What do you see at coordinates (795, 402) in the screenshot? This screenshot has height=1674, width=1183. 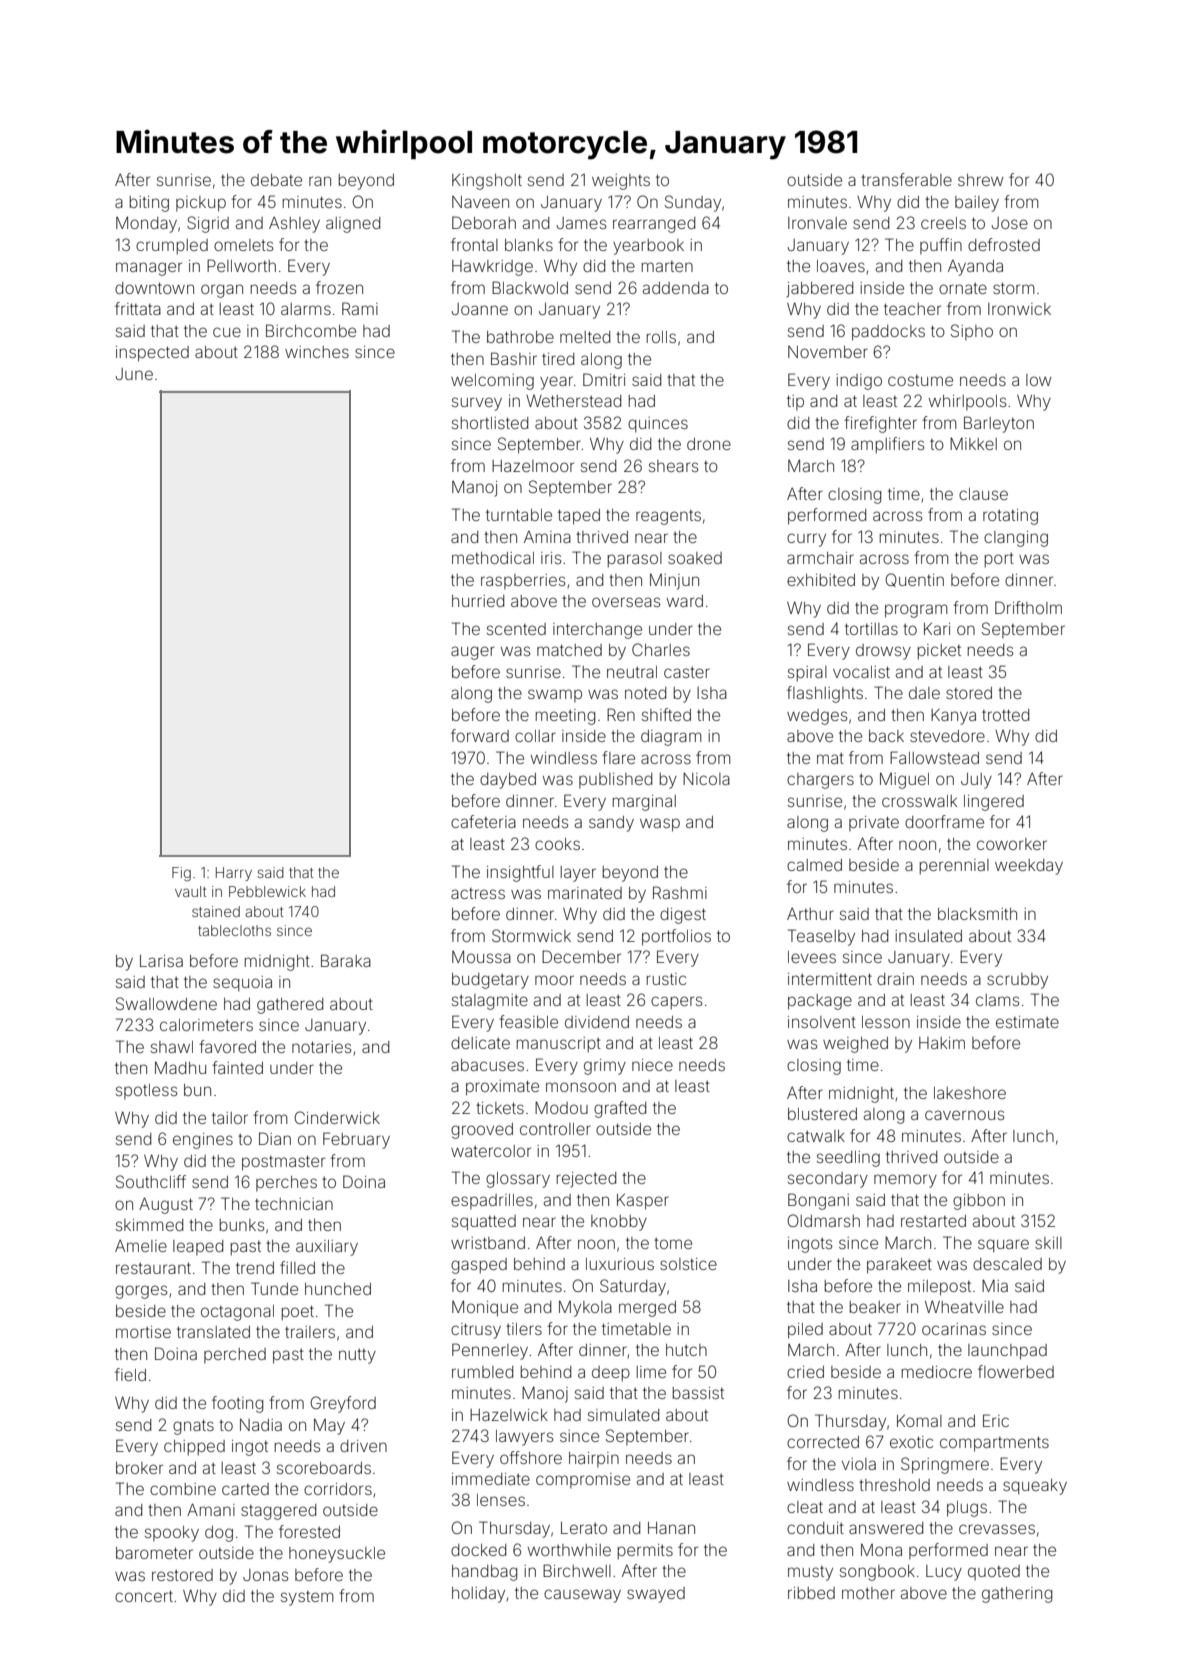 I see `tip` at bounding box center [795, 402].
